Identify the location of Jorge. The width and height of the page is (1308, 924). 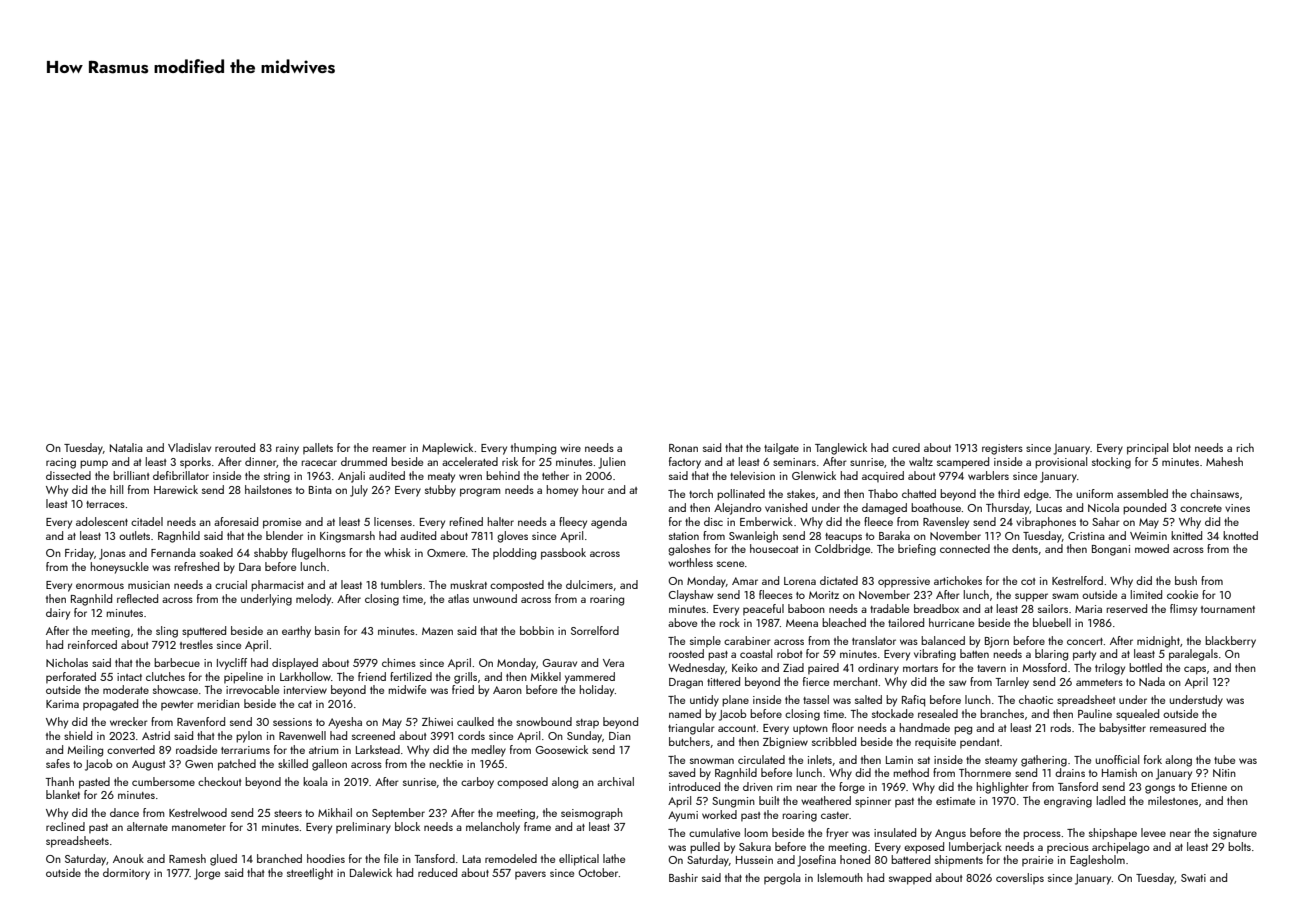
(207, 874).
